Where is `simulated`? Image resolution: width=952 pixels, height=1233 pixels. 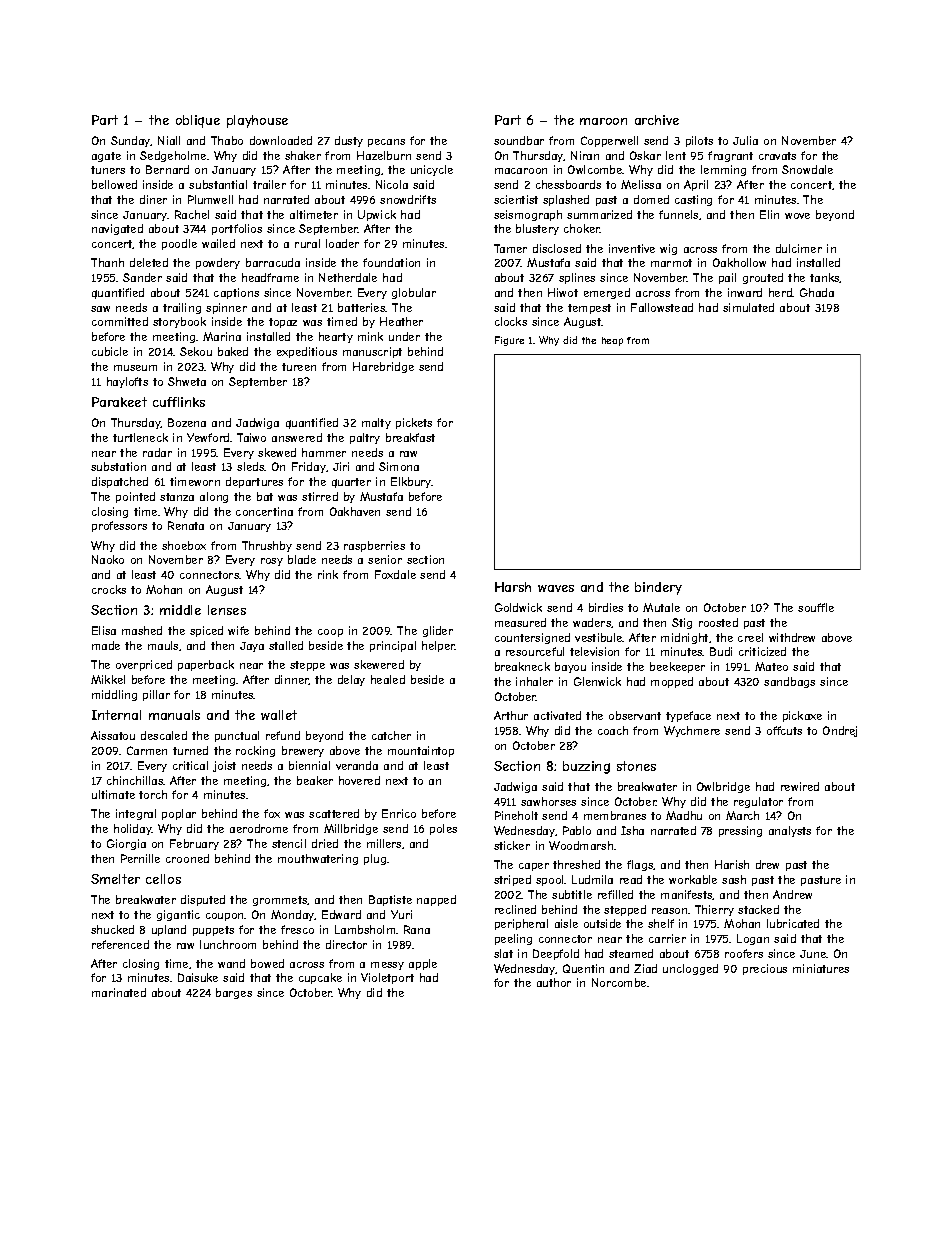 simulated is located at coordinates (748, 307).
